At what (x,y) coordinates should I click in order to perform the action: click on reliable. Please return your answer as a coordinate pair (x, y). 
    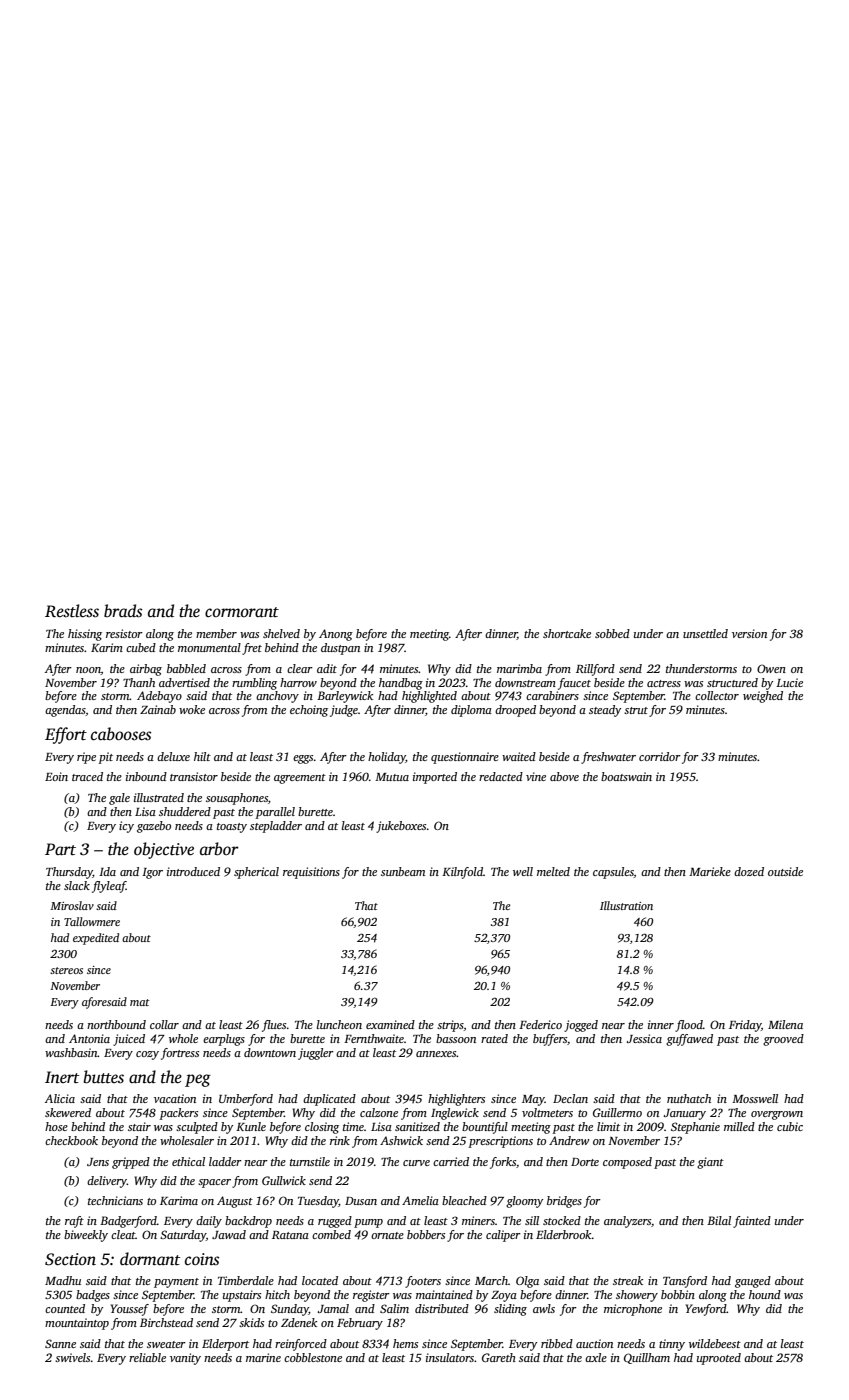
    Looking at the image, I should click on (147, 1357).
